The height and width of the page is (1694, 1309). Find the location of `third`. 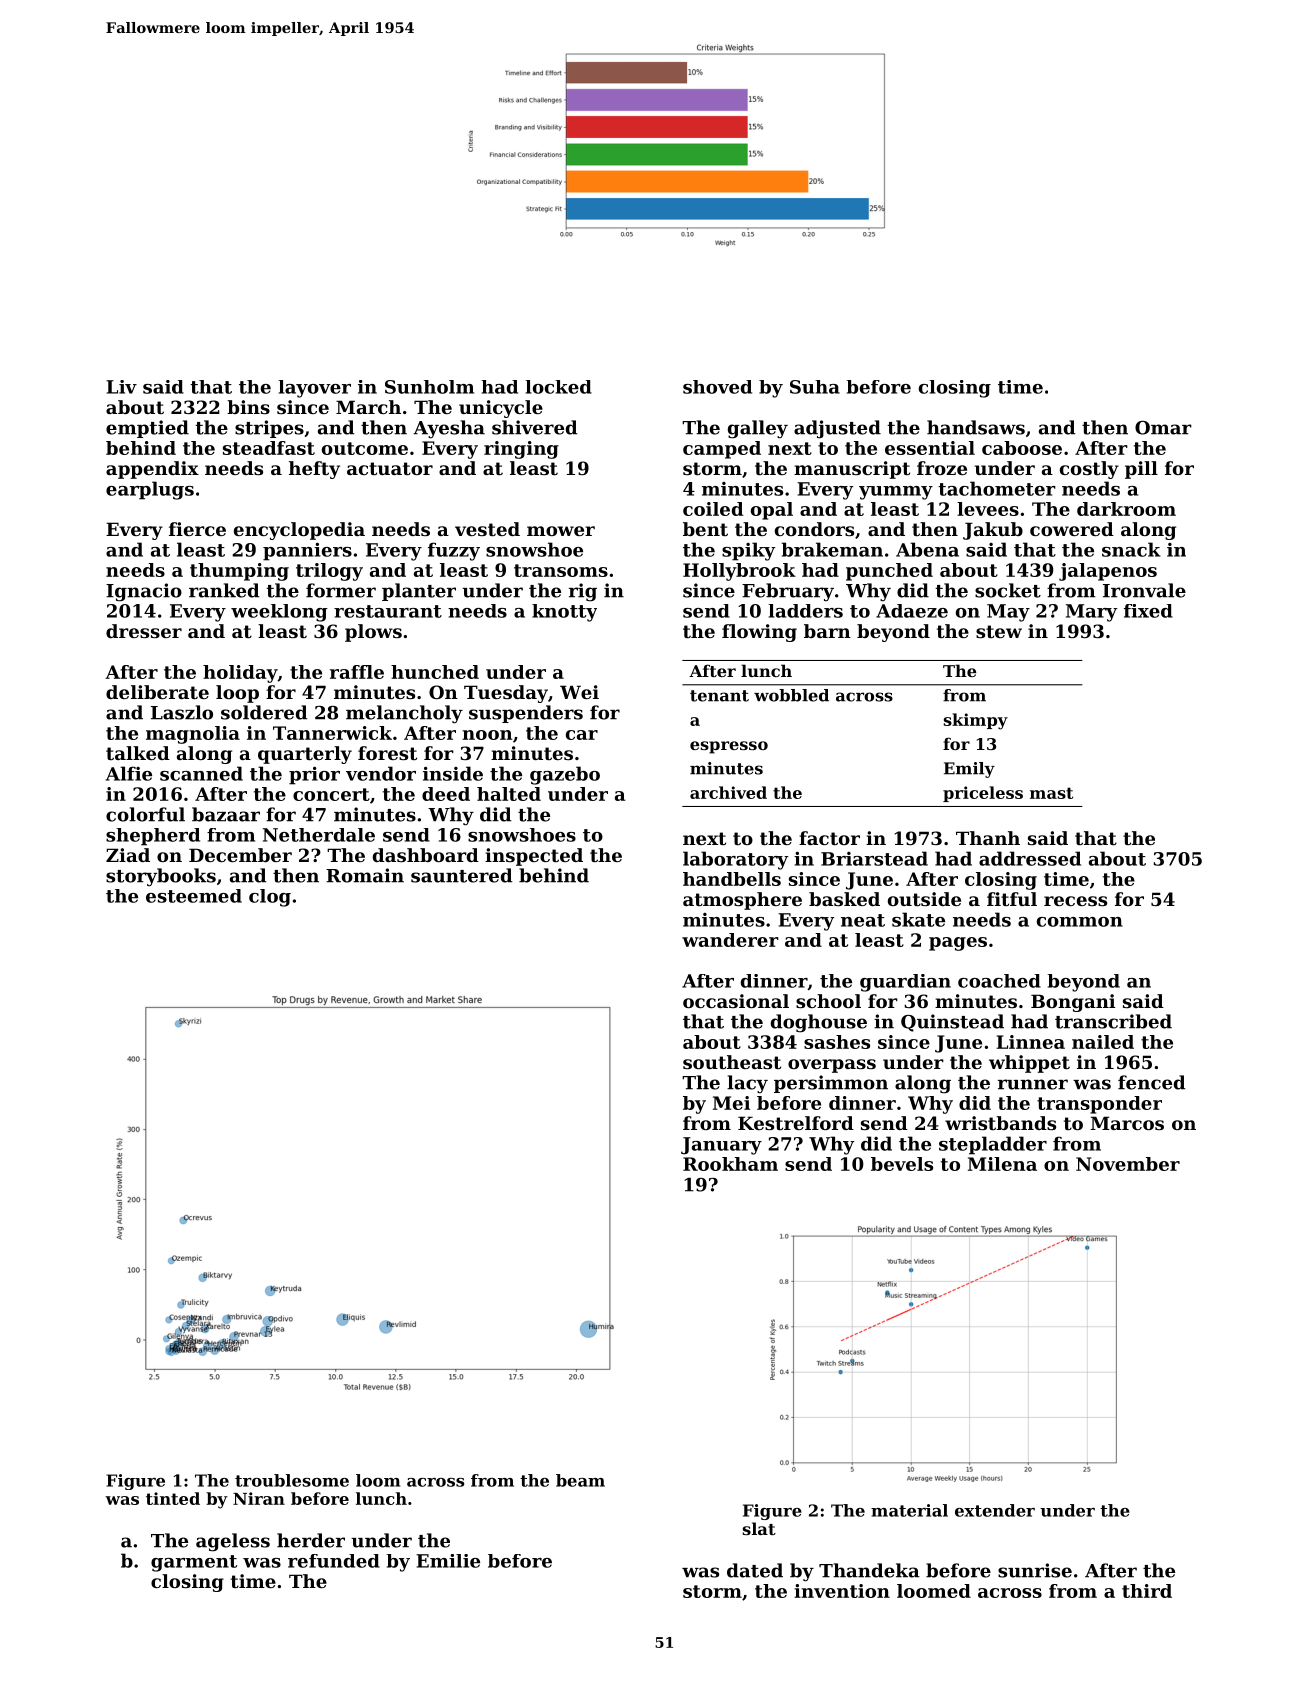

third is located at coordinates (1147, 1591).
